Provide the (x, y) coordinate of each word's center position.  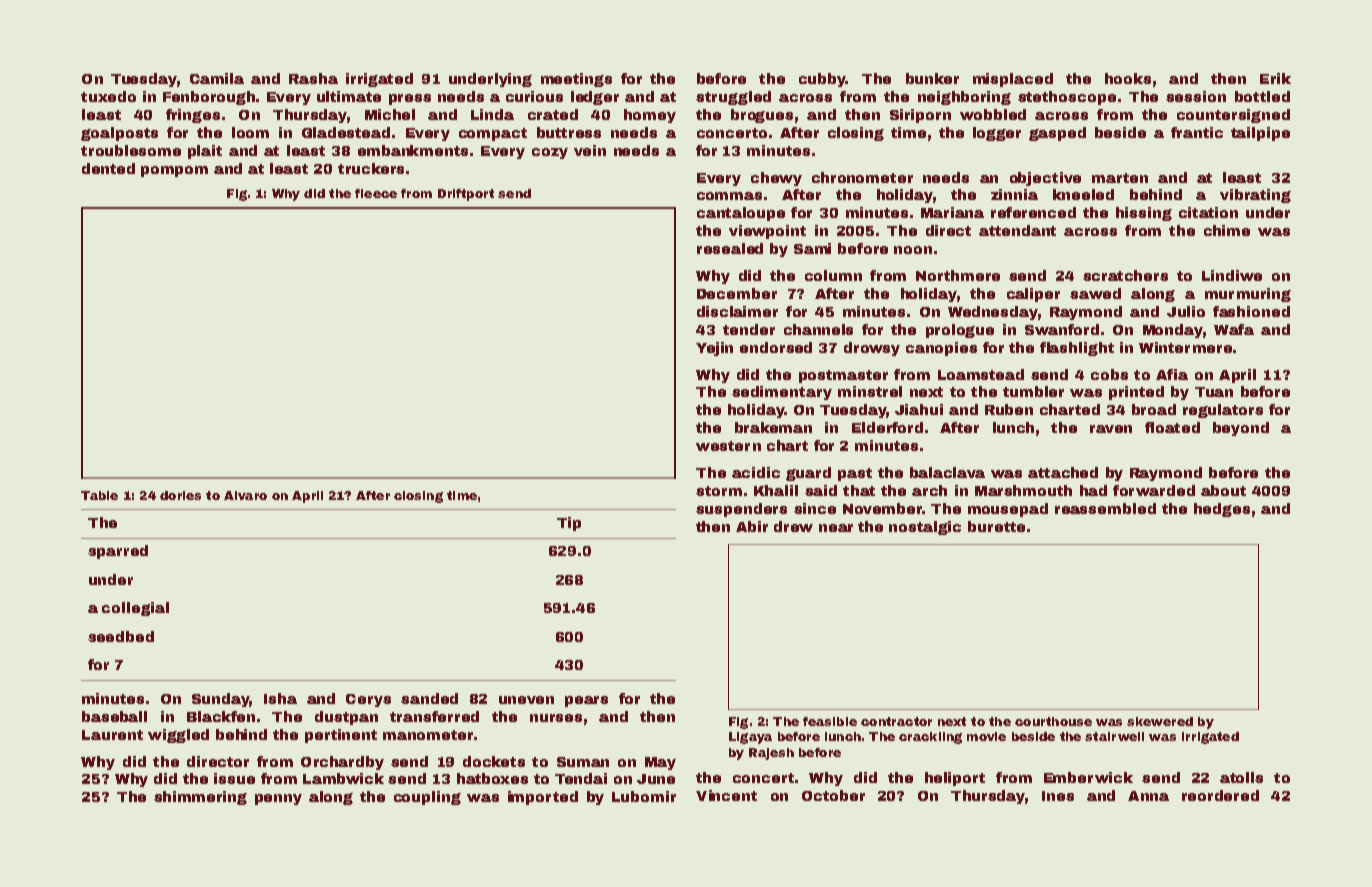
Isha (280, 698)
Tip (569, 524)
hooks (1128, 78)
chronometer (862, 177)
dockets (494, 761)
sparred (118, 552)
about (1223, 490)
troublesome (131, 150)
